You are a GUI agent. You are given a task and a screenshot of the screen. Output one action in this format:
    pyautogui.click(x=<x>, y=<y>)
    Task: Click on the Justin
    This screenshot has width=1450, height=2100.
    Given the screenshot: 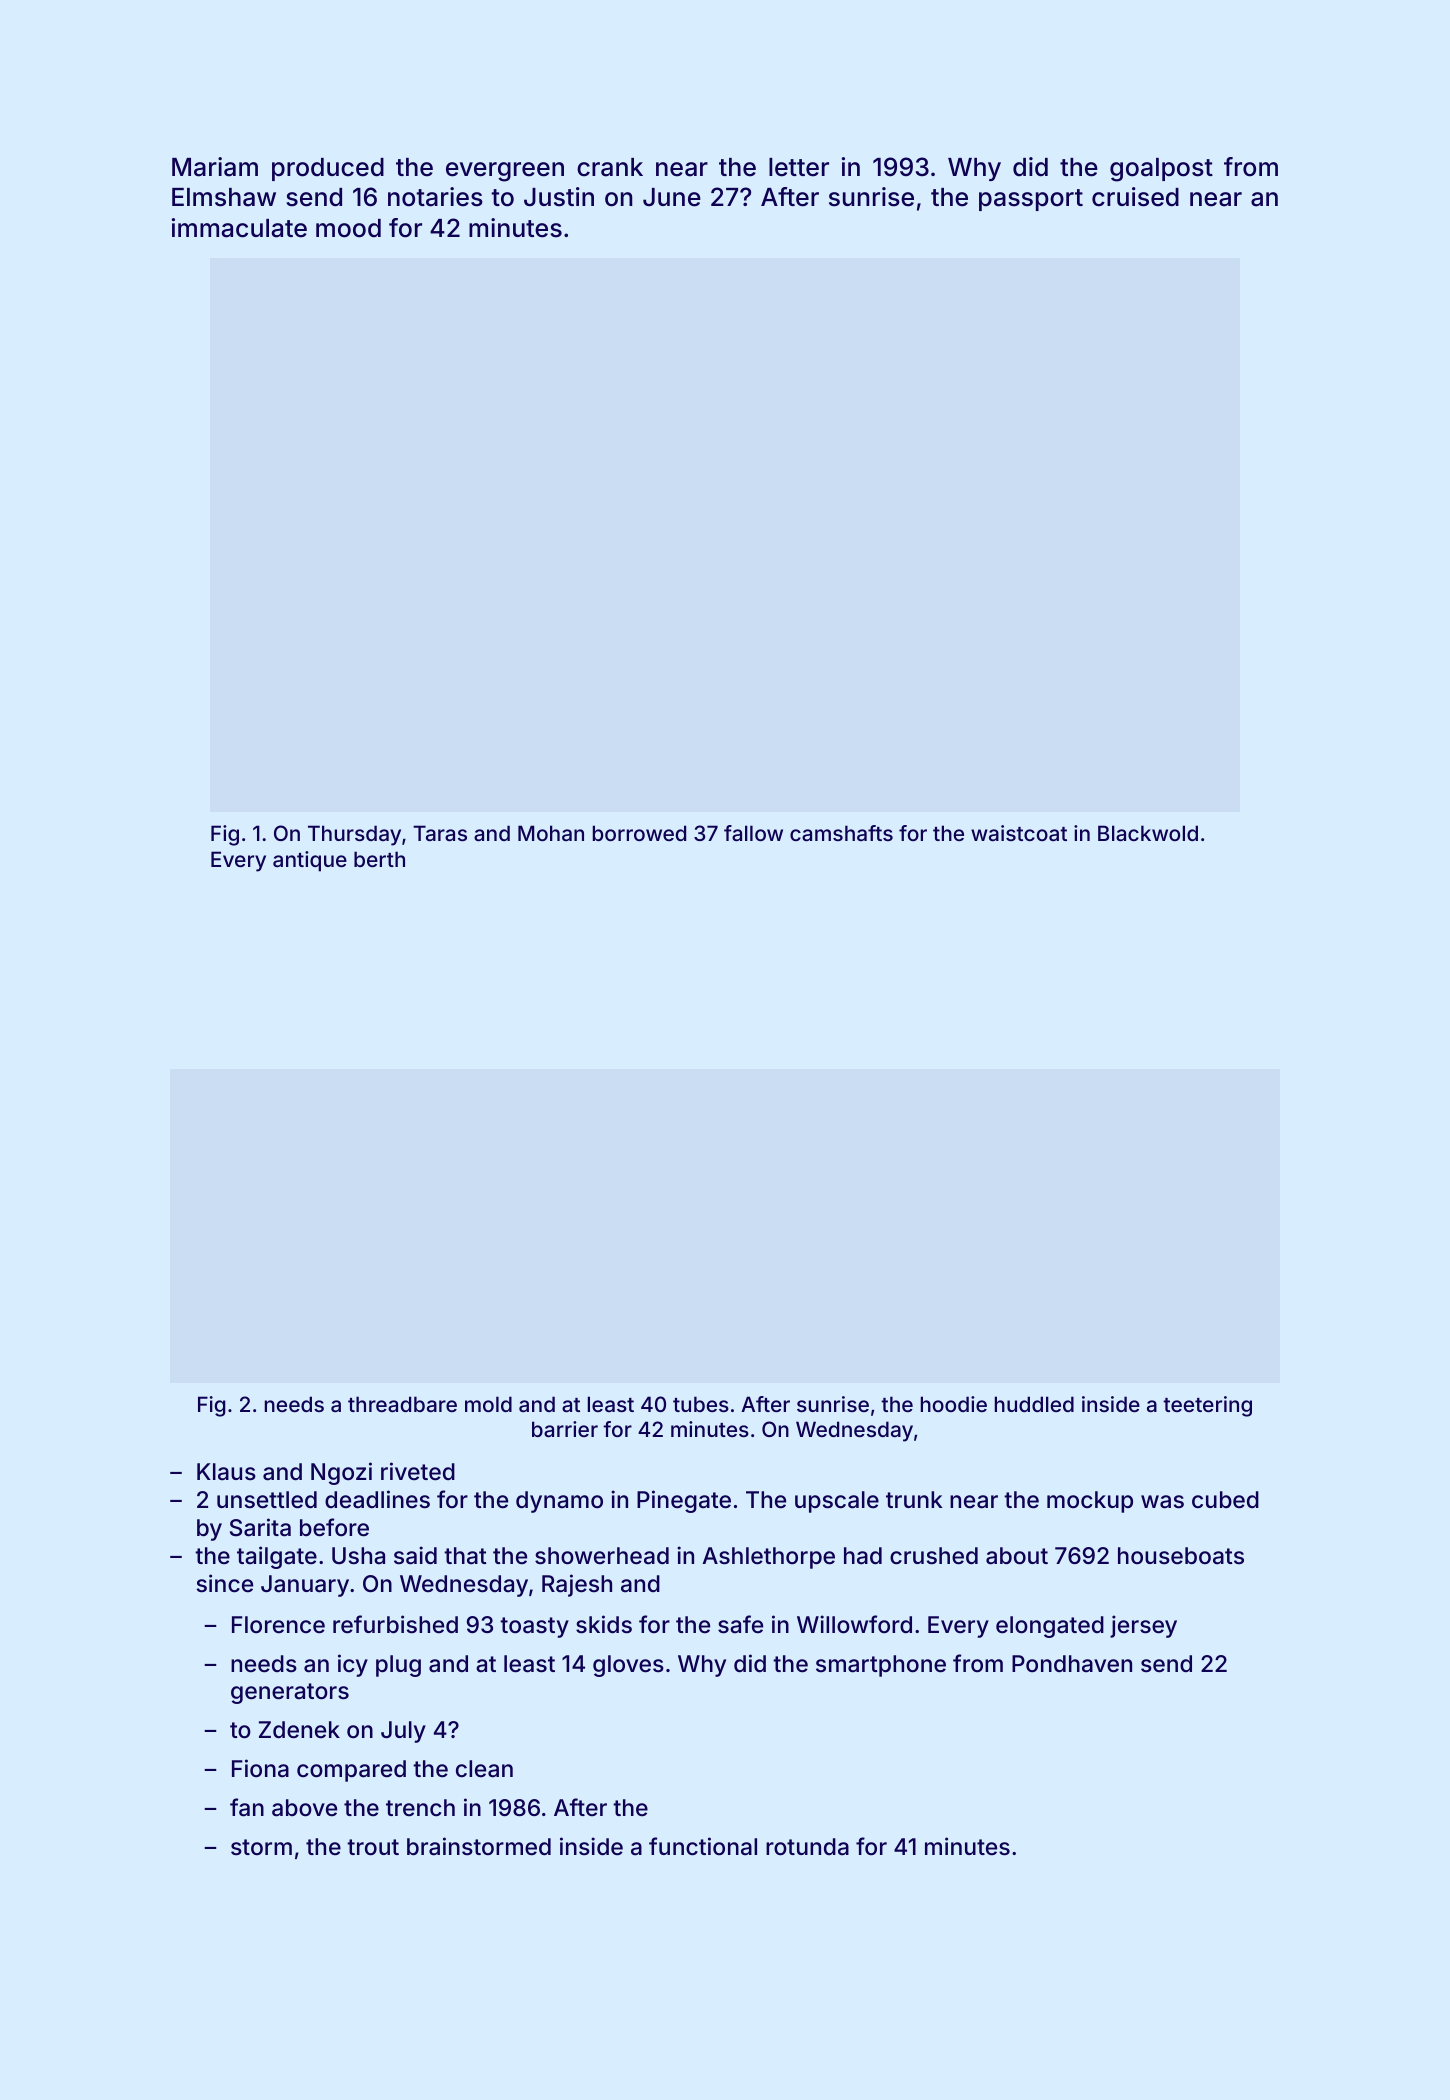 What is the action you would take?
    pyautogui.click(x=559, y=197)
